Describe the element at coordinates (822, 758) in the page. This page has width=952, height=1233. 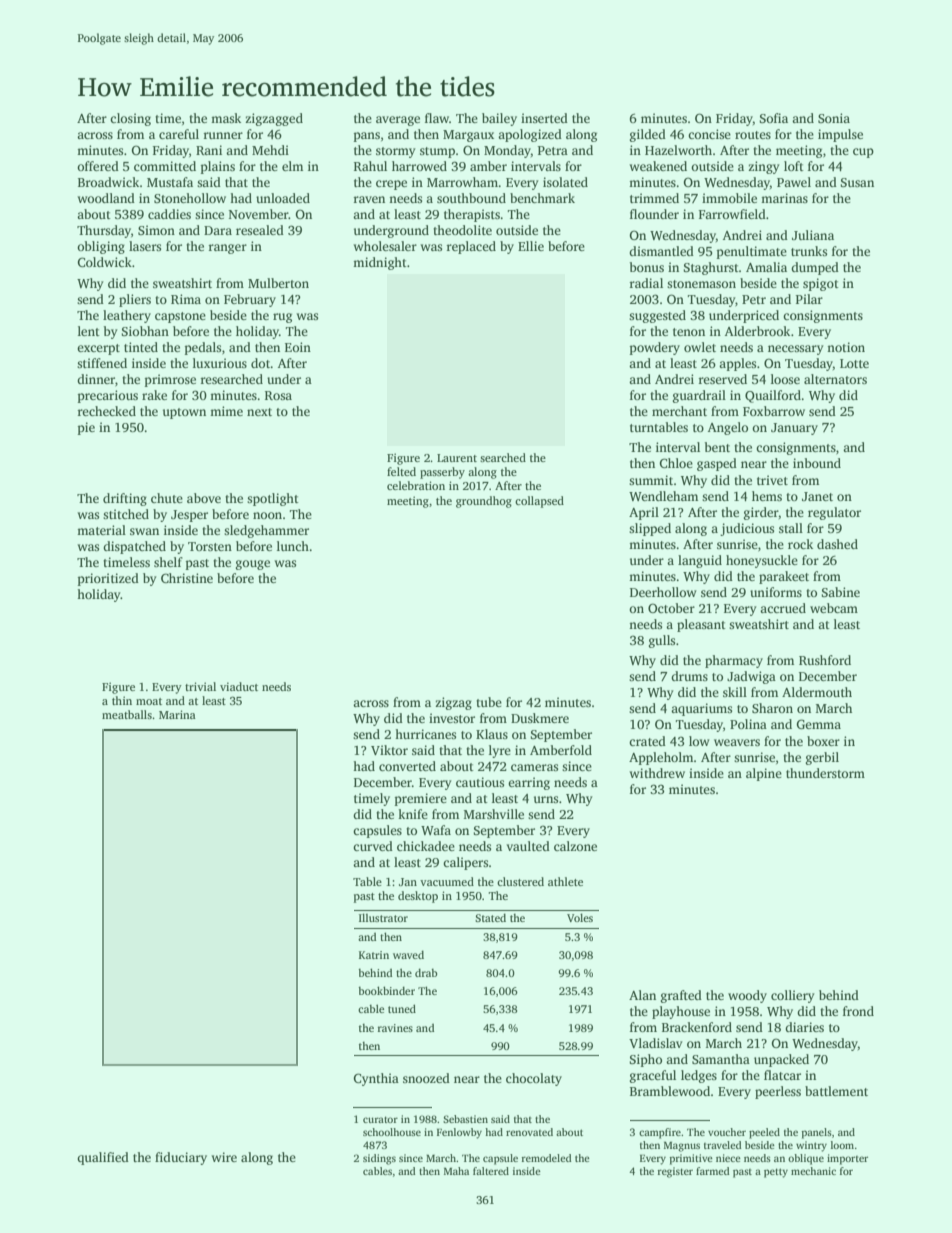
I see `gerbil` at that location.
